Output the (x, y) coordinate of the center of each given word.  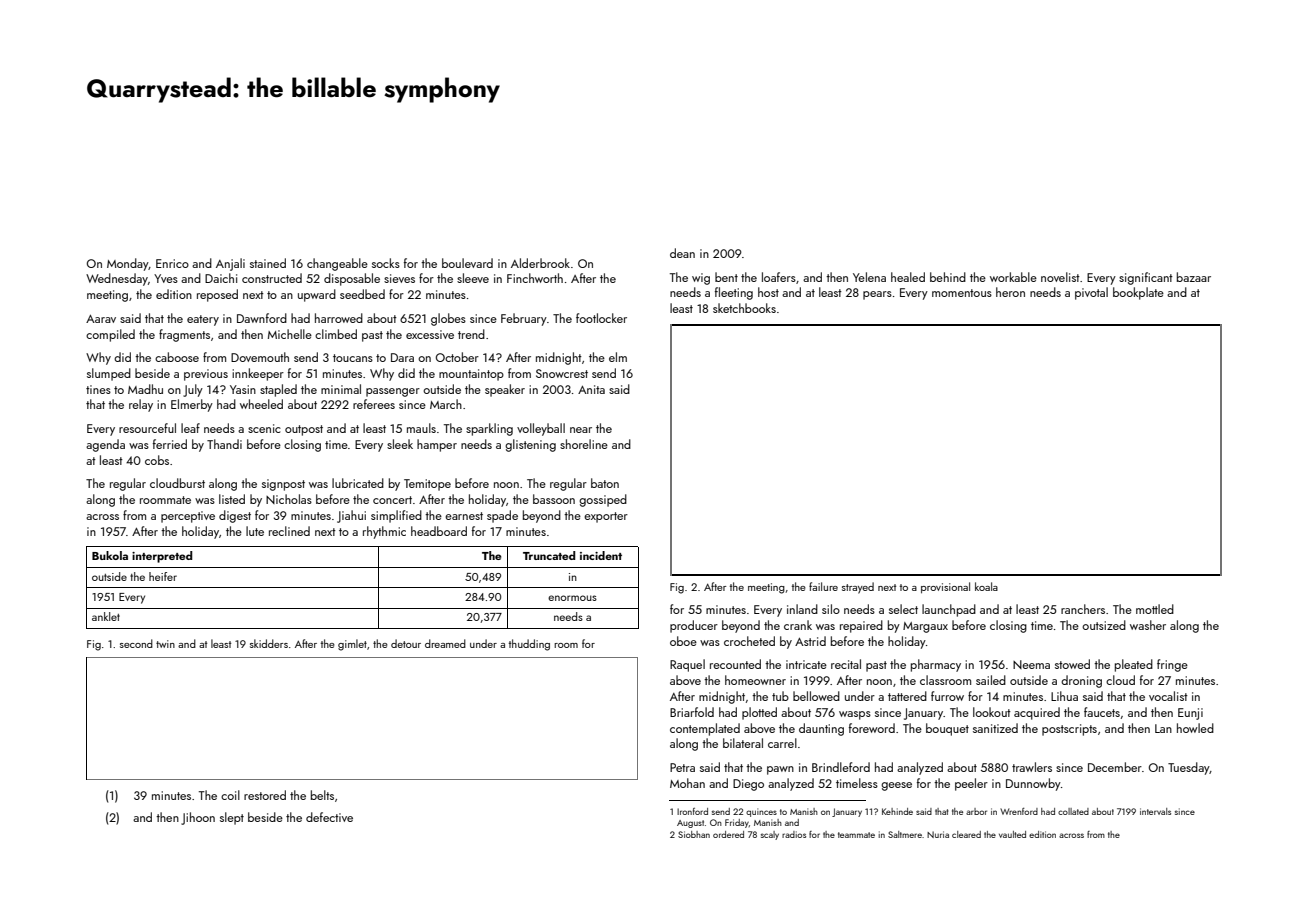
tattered (907, 696)
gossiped (603, 500)
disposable (352, 279)
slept (232, 818)
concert (392, 500)
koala (986, 586)
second (136, 643)
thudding (529, 645)
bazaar (1194, 277)
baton (605, 483)
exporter (606, 517)
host (768, 292)
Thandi (224, 444)
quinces (761, 812)
